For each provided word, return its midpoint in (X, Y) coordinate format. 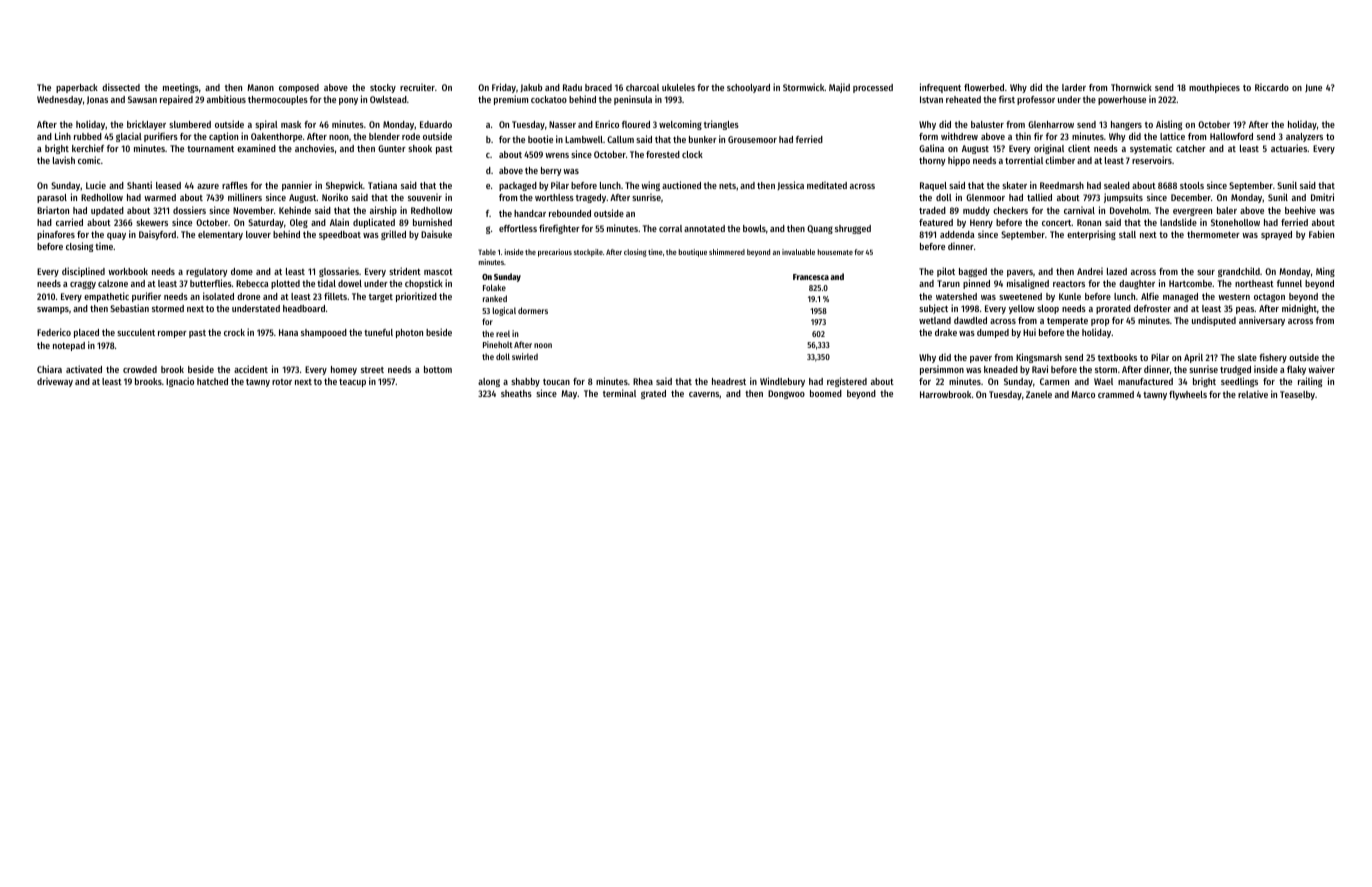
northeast (1254, 283)
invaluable (798, 252)
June (1313, 88)
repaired (176, 100)
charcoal (642, 87)
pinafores (56, 235)
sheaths (516, 393)
